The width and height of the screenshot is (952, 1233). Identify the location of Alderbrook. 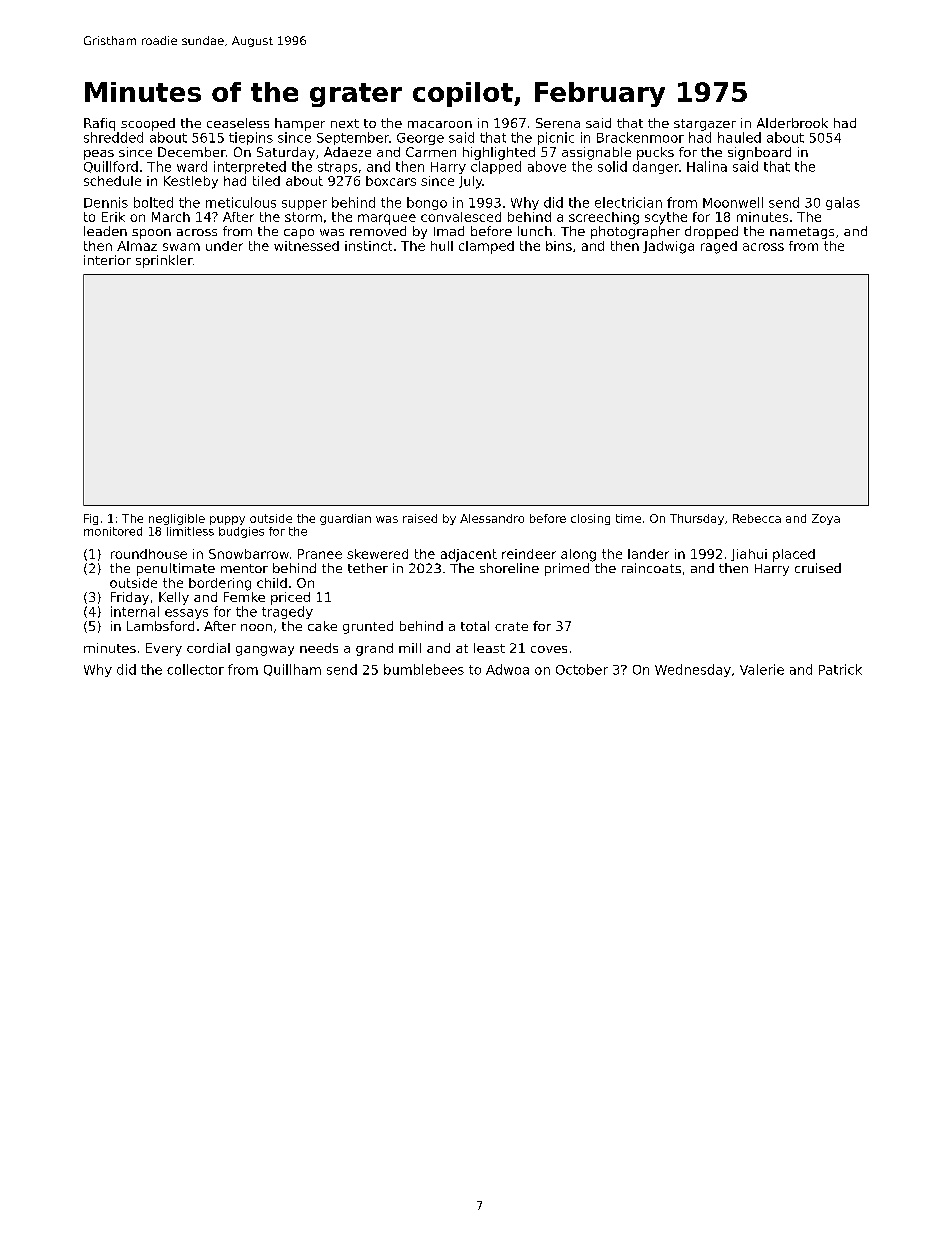
(792, 123).
